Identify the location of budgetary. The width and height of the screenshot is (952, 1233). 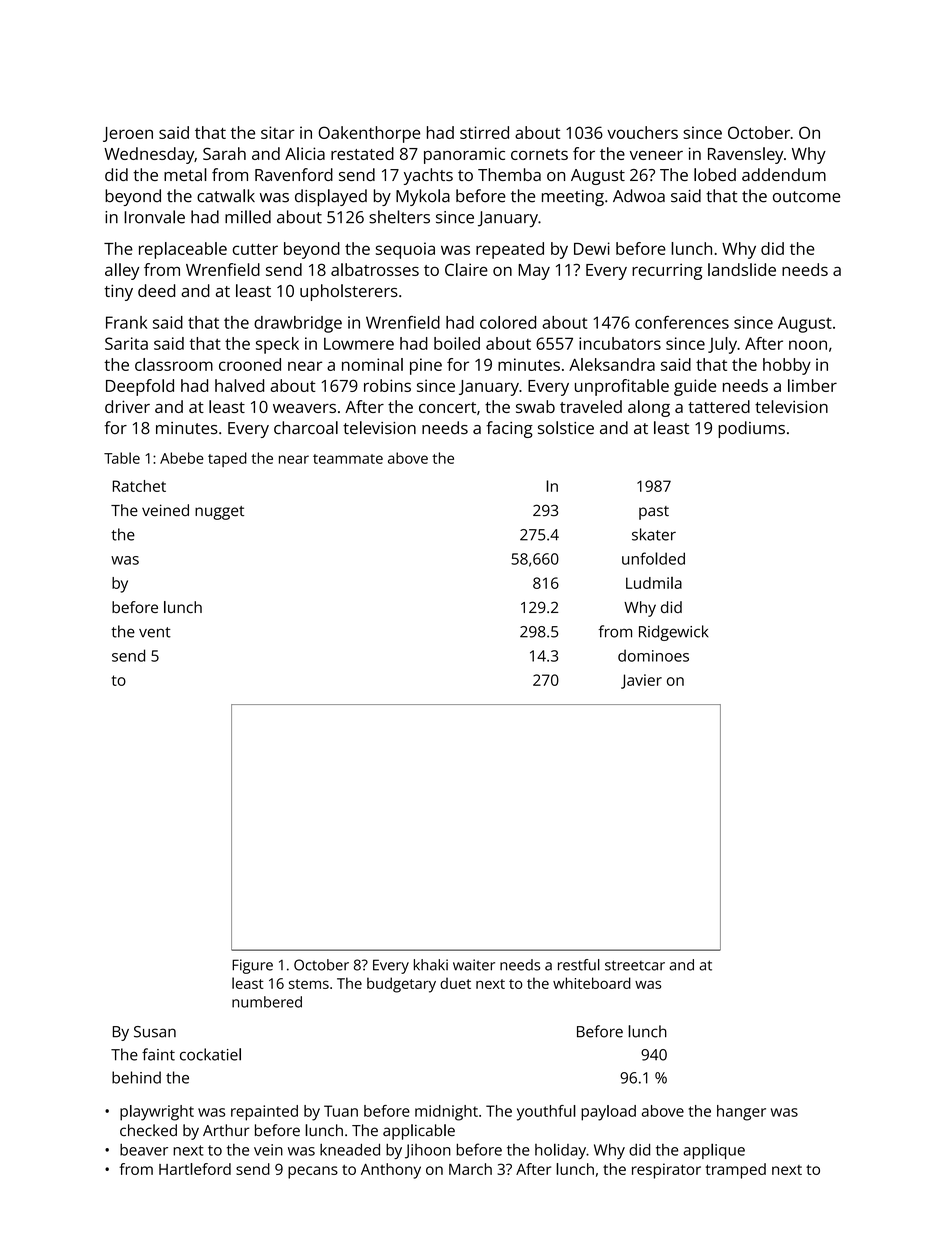
(401, 985).
